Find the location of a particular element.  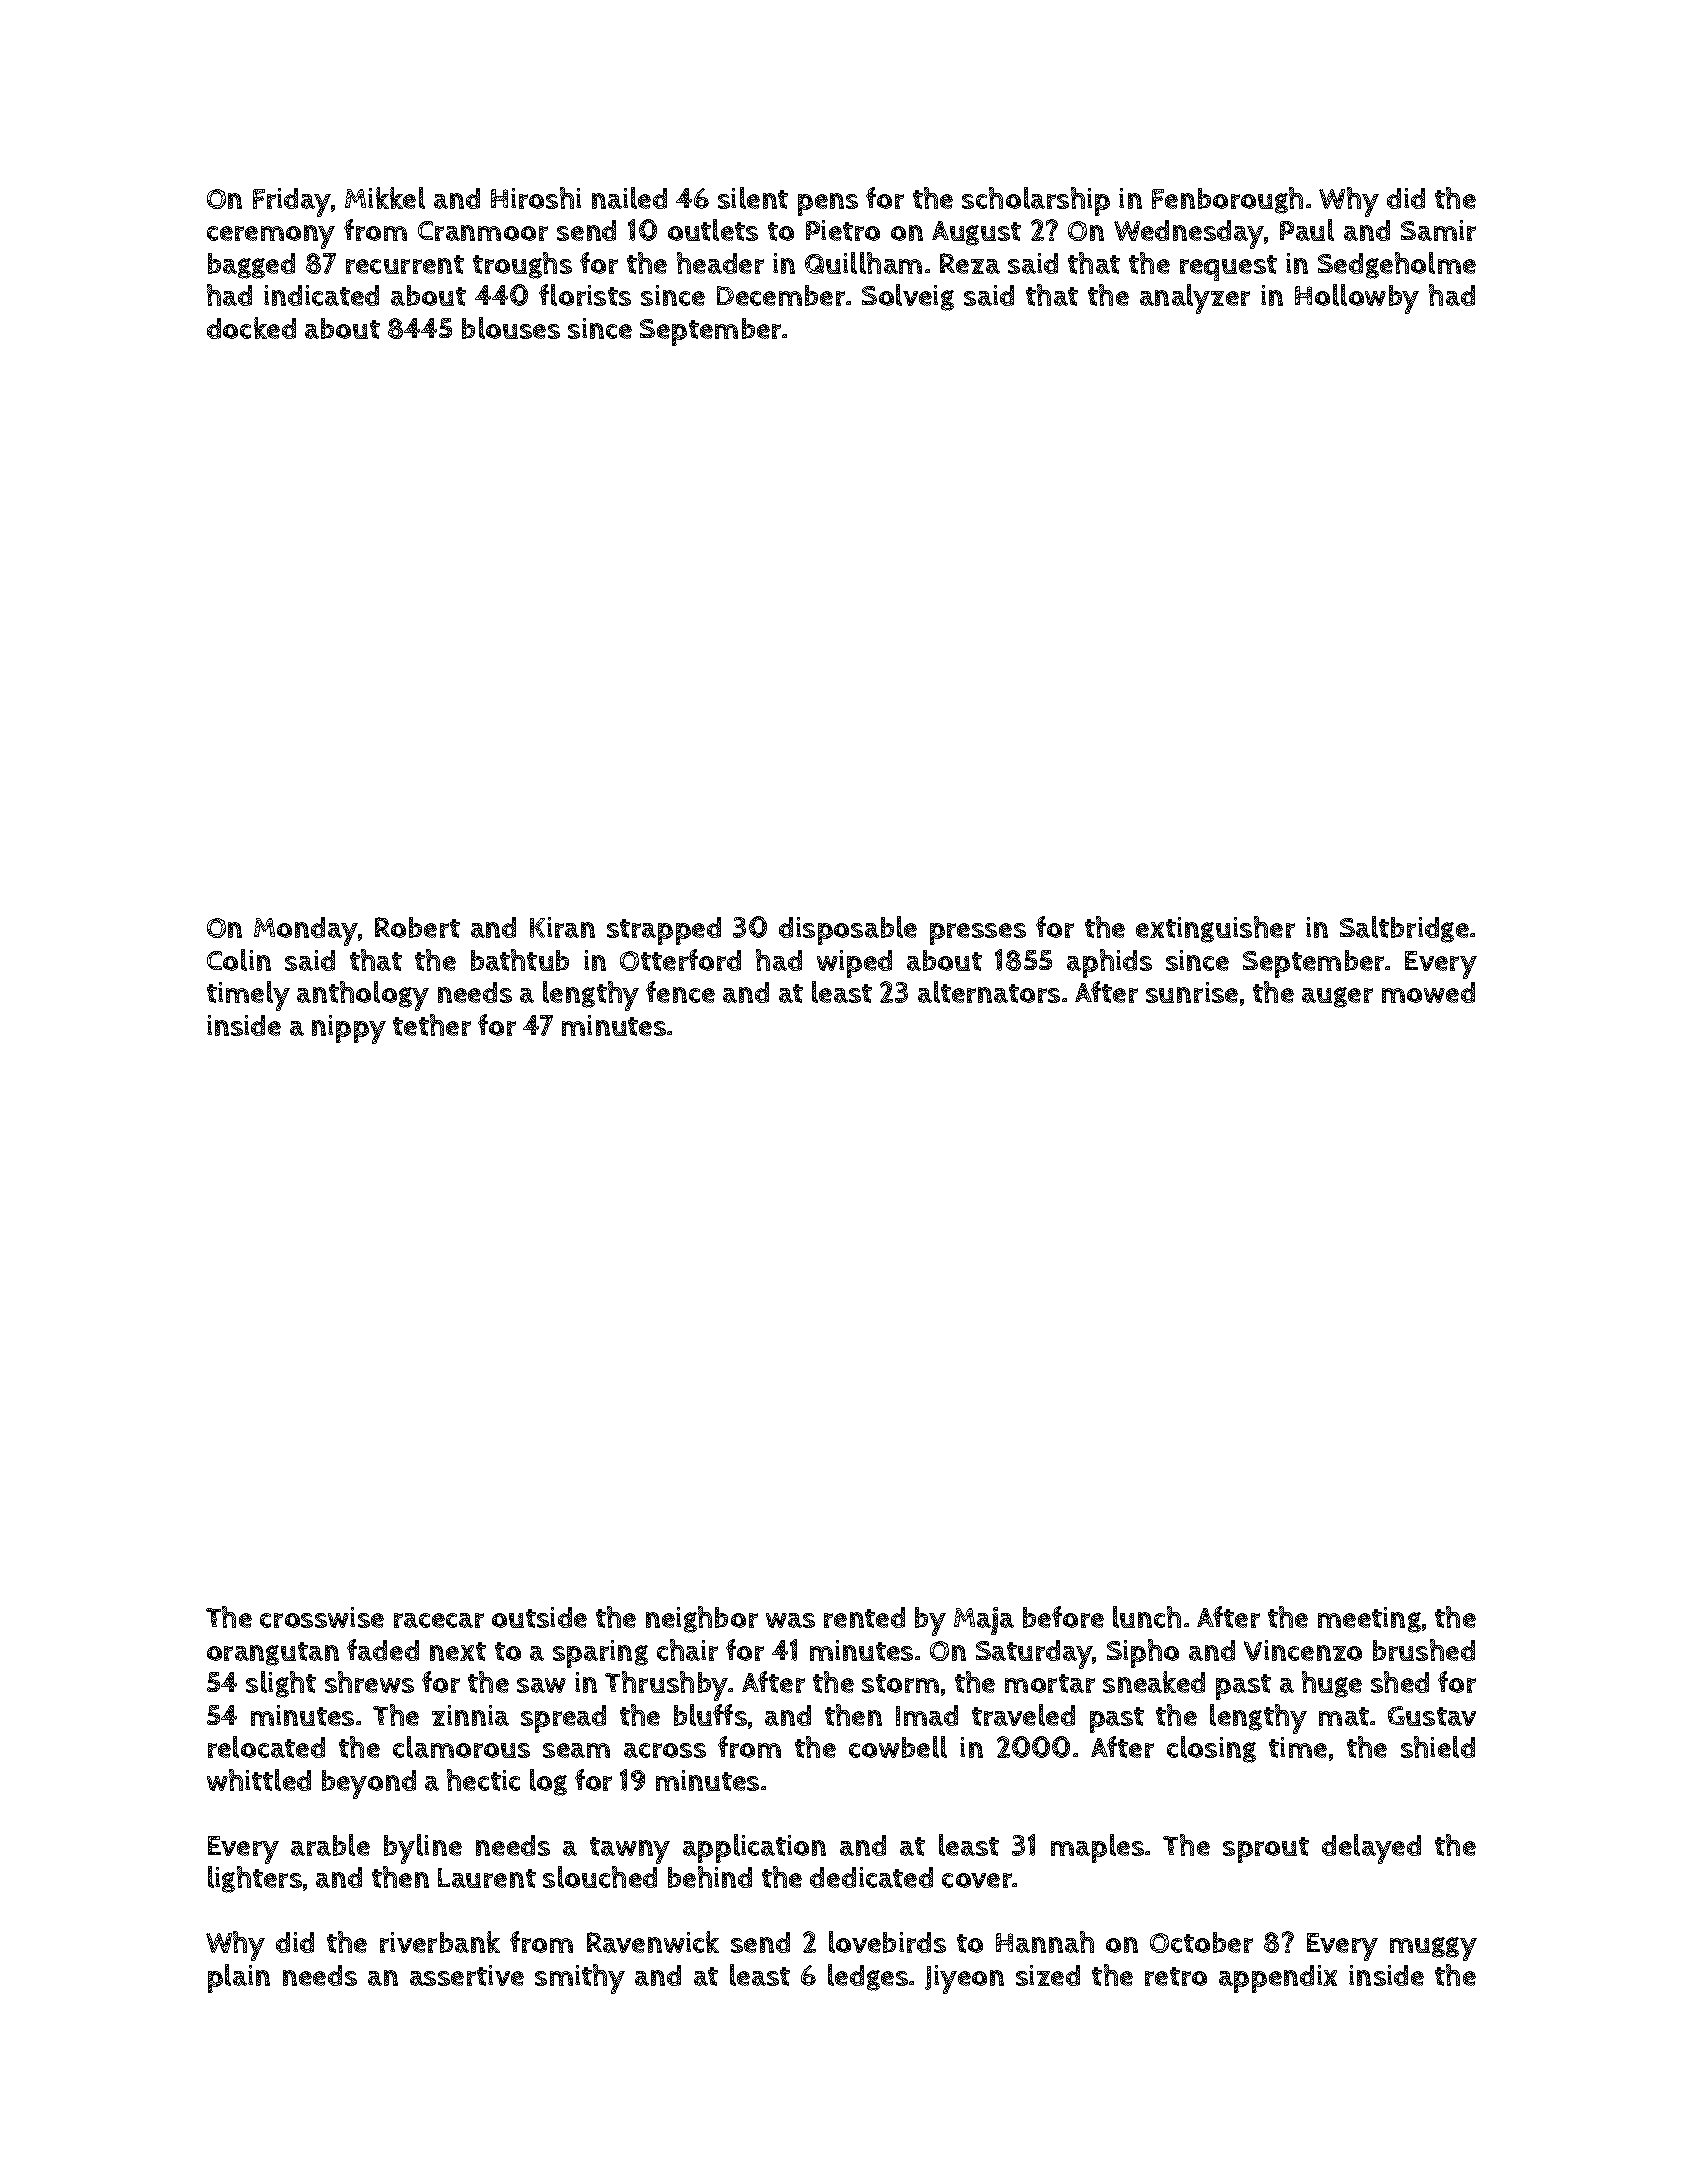

Solveig is located at coordinates (908, 297).
